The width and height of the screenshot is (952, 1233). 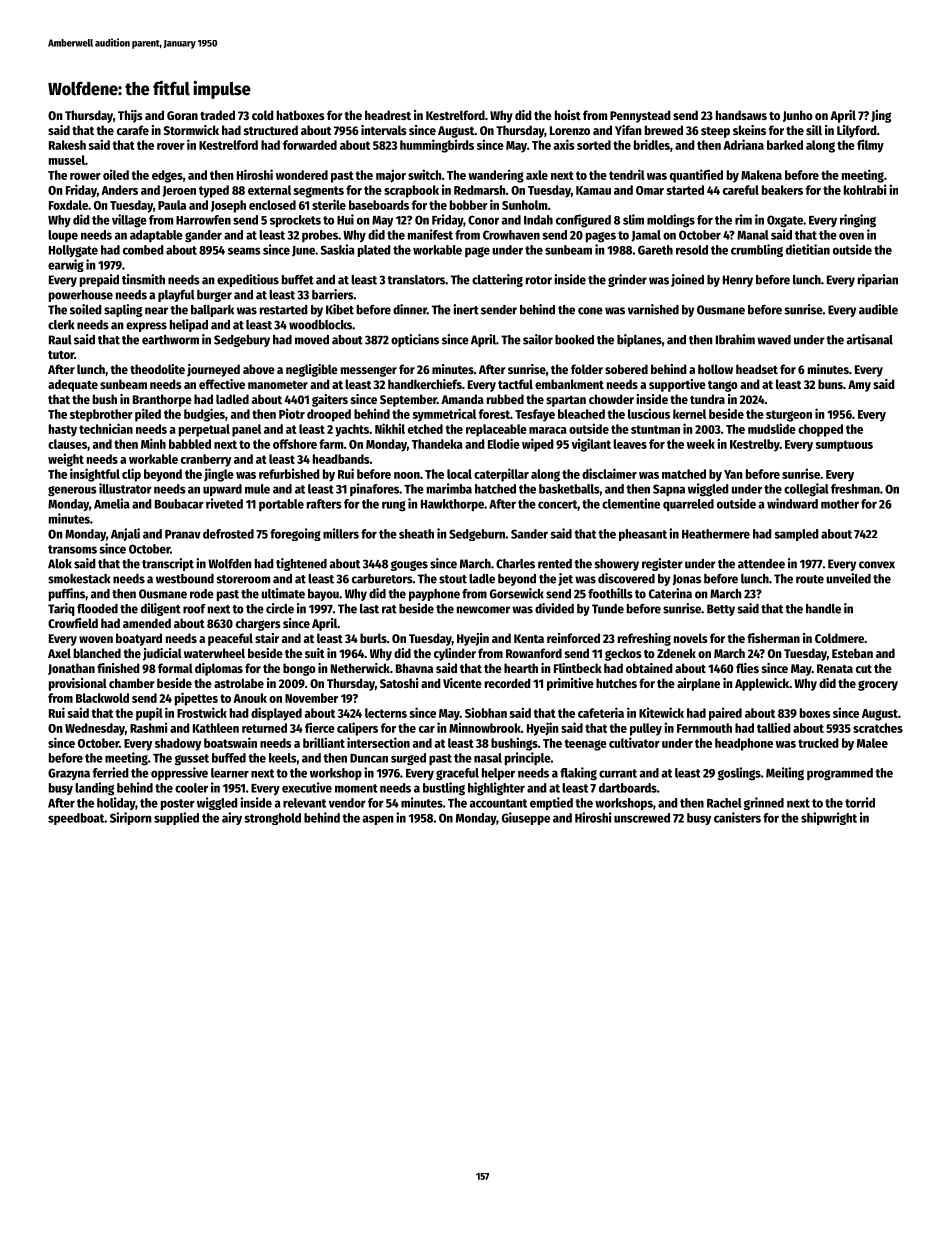 What do you see at coordinates (243, 579) in the screenshot?
I see `storeroom` at bounding box center [243, 579].
